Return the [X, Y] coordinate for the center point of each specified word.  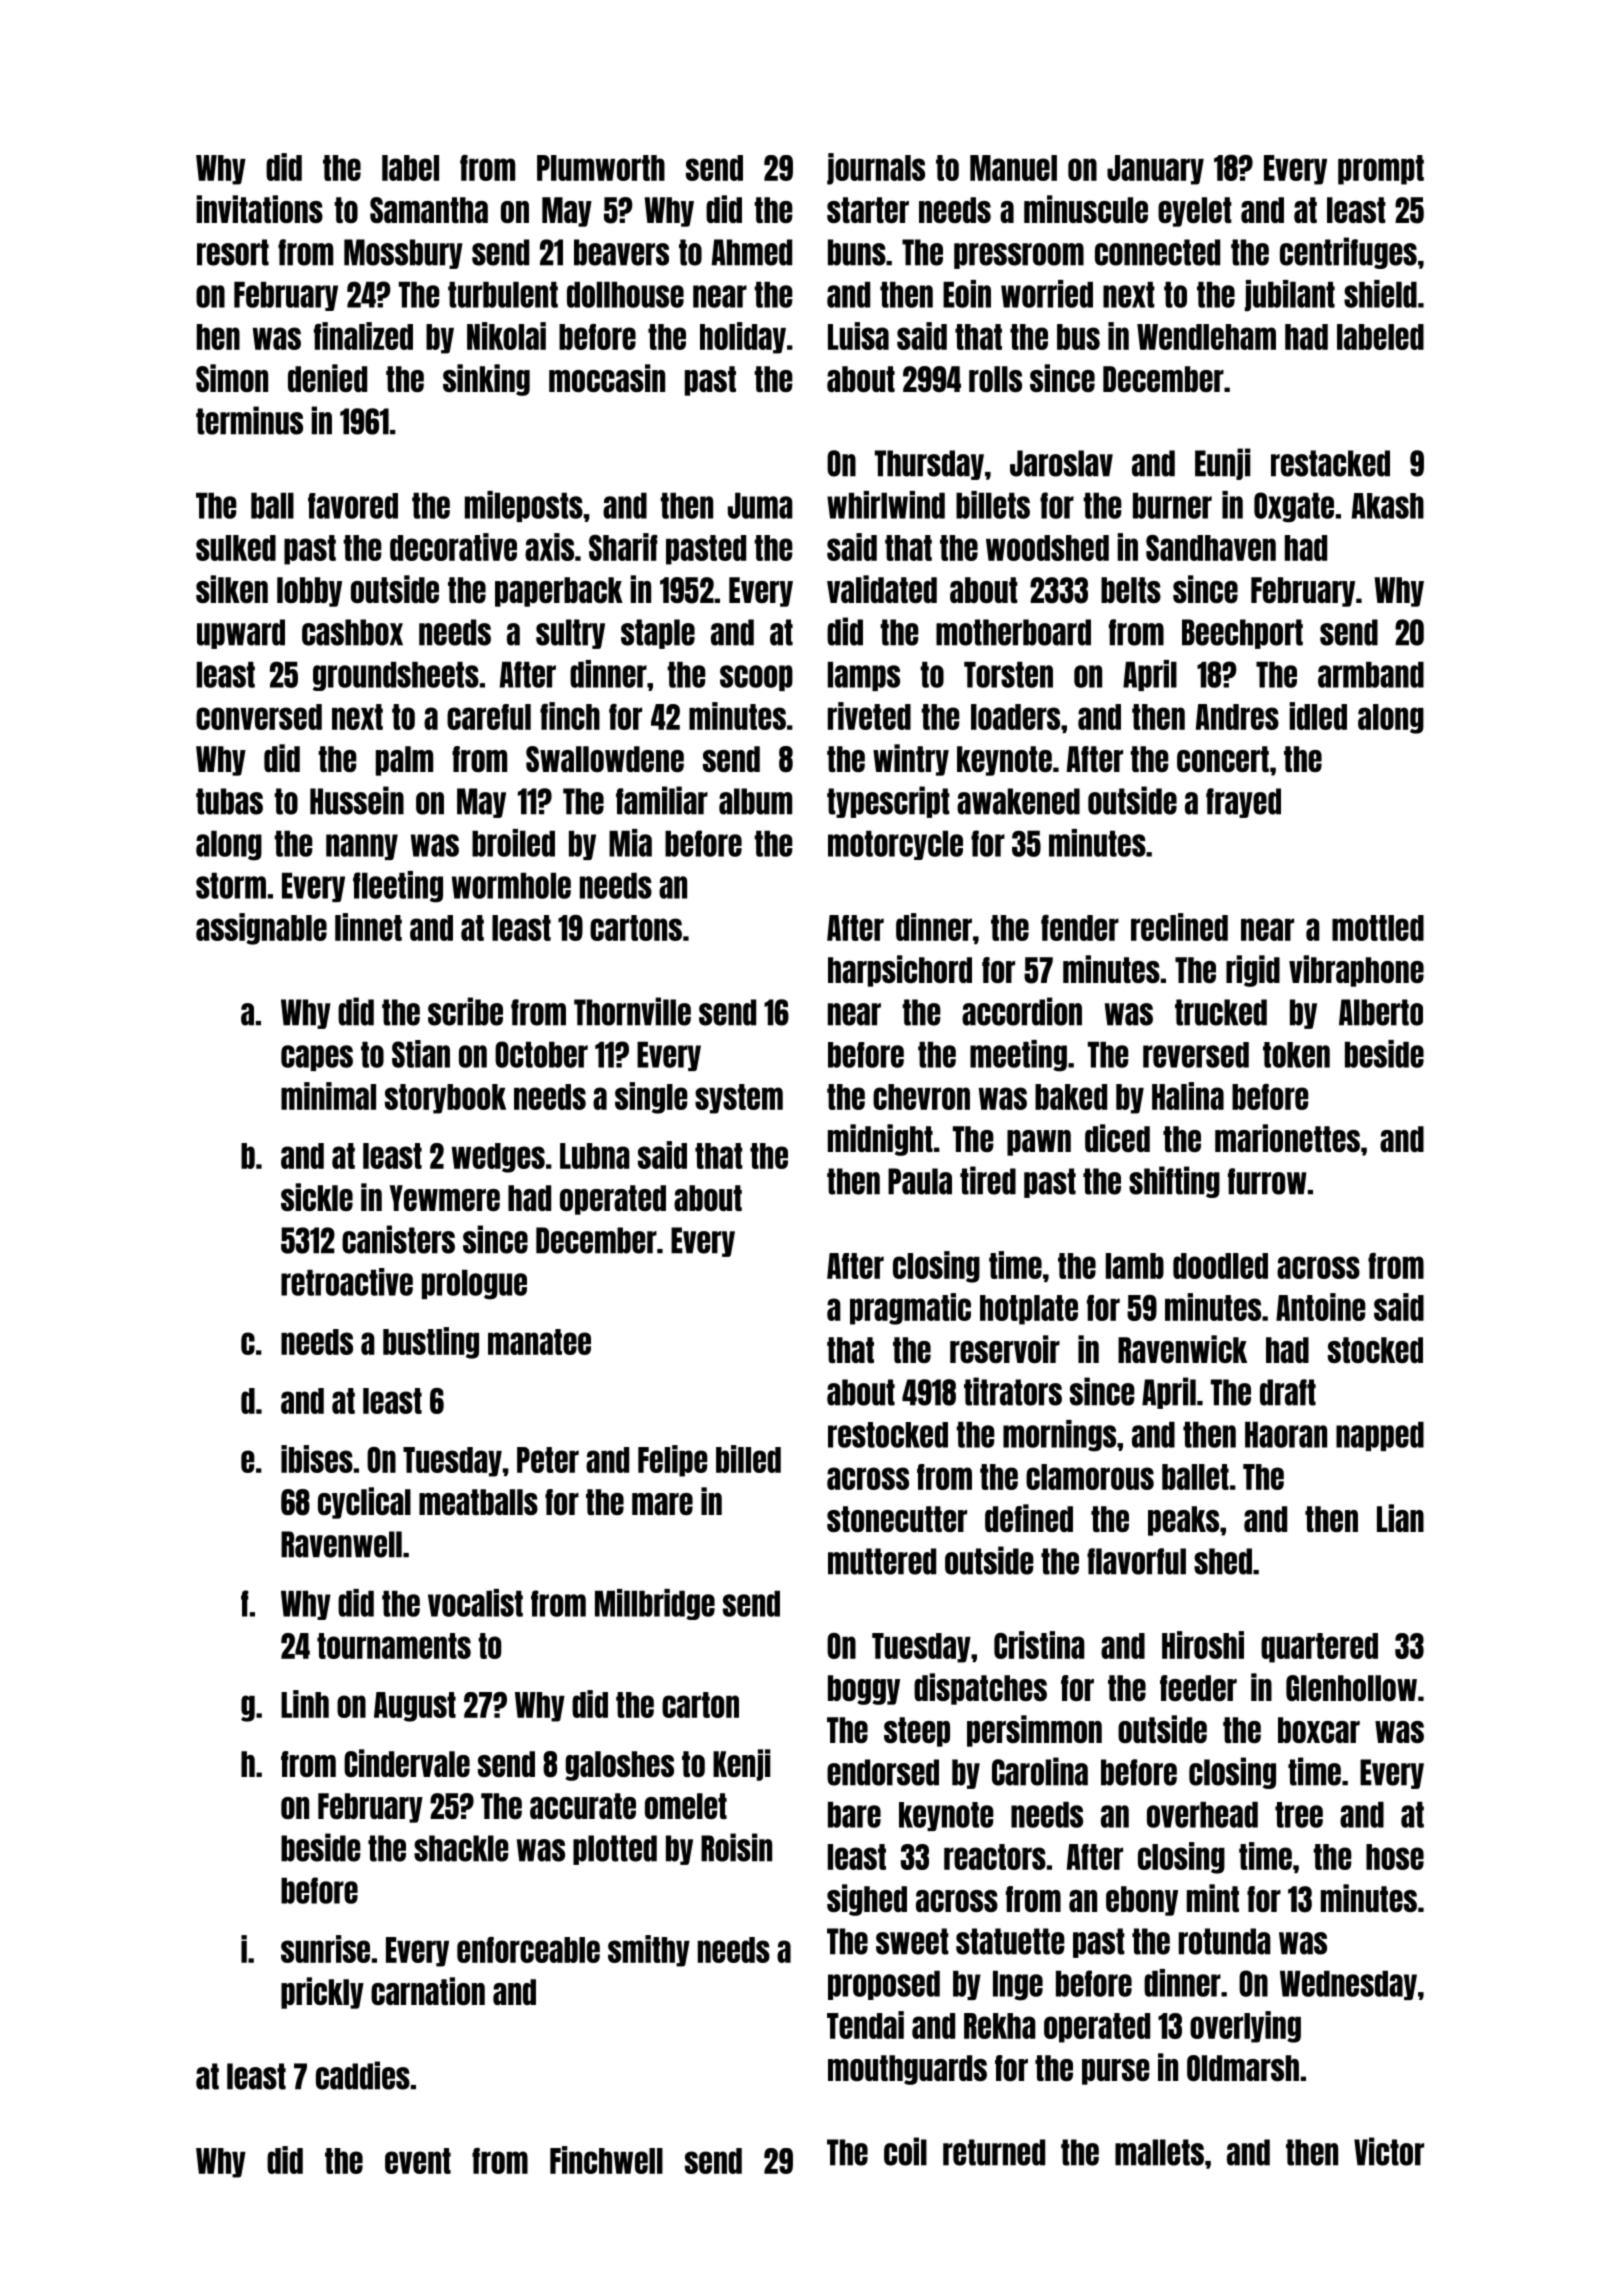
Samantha [429, 210]
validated [882, 589]
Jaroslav [1061, 463]
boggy [864, 1690]
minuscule [1086, 209]
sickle [317, 1197]
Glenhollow [1351, 1688]
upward [241, 634]
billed [748, 1459]
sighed [867, 1900]
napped [1380, 1436]
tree [1299, 1815]
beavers [621, 252]
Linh [305, 1704]
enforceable [528, 1950]
